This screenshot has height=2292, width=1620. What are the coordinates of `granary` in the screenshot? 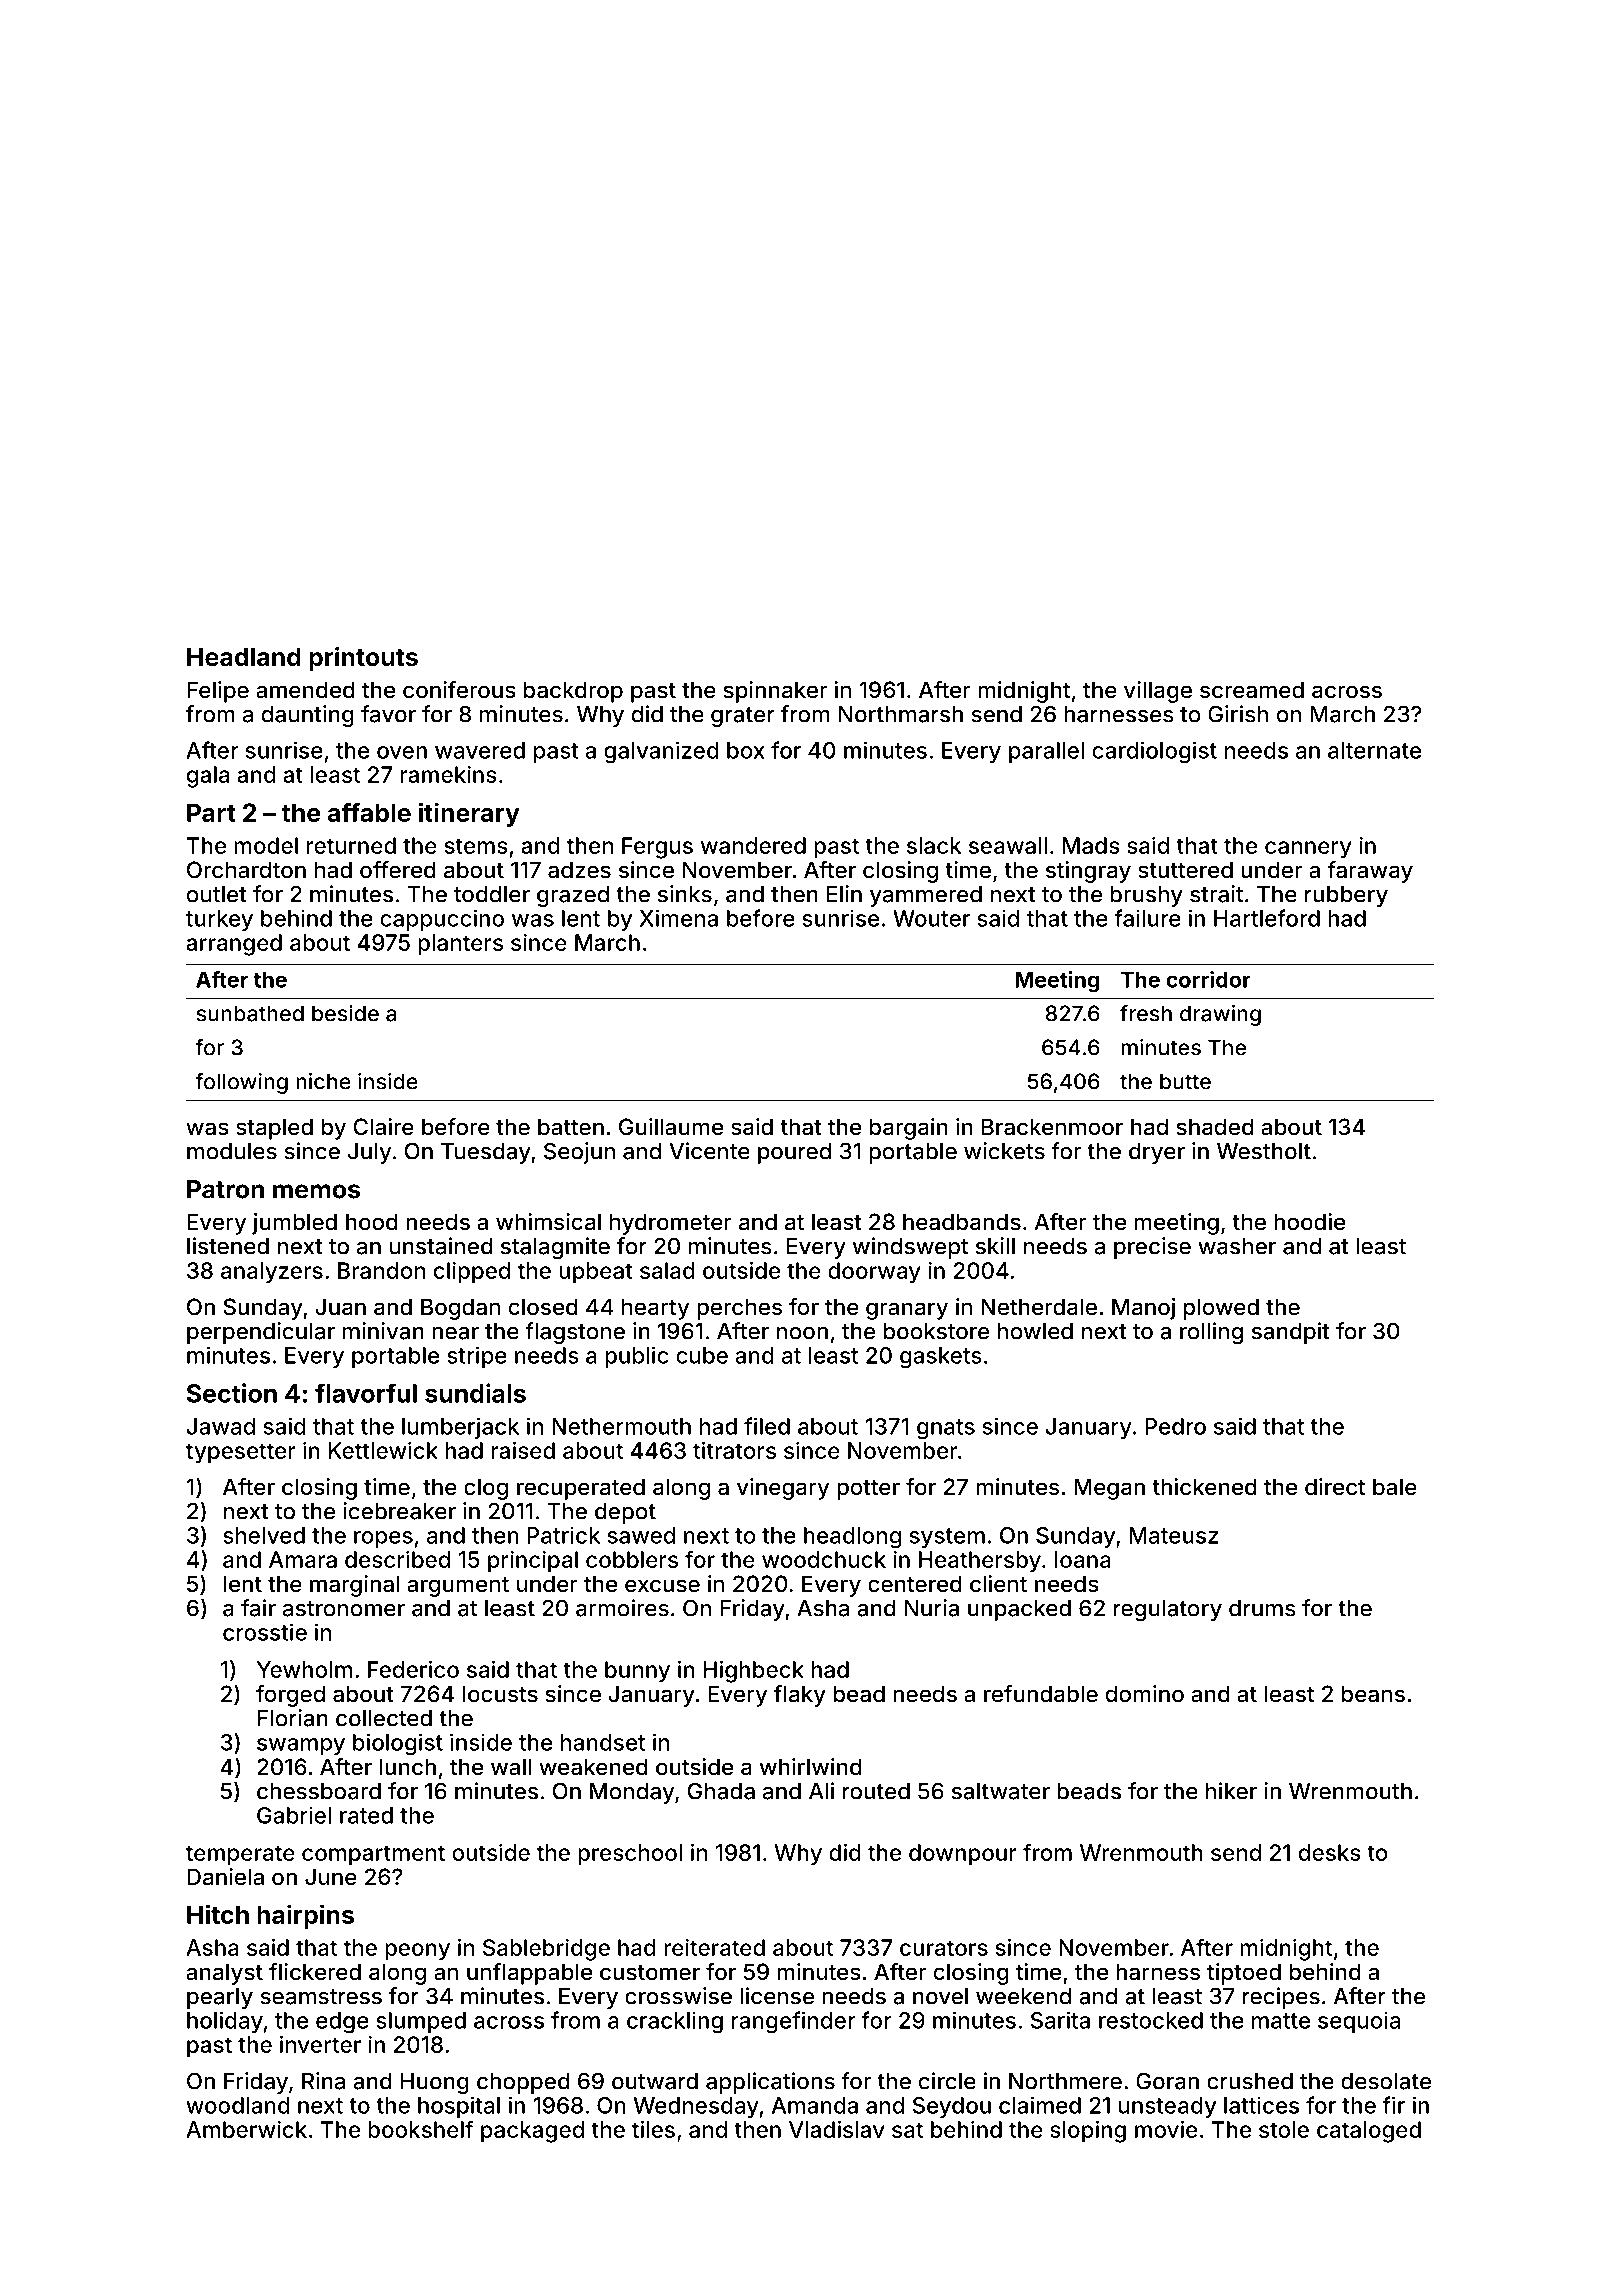 It's located at (907, 1311).
